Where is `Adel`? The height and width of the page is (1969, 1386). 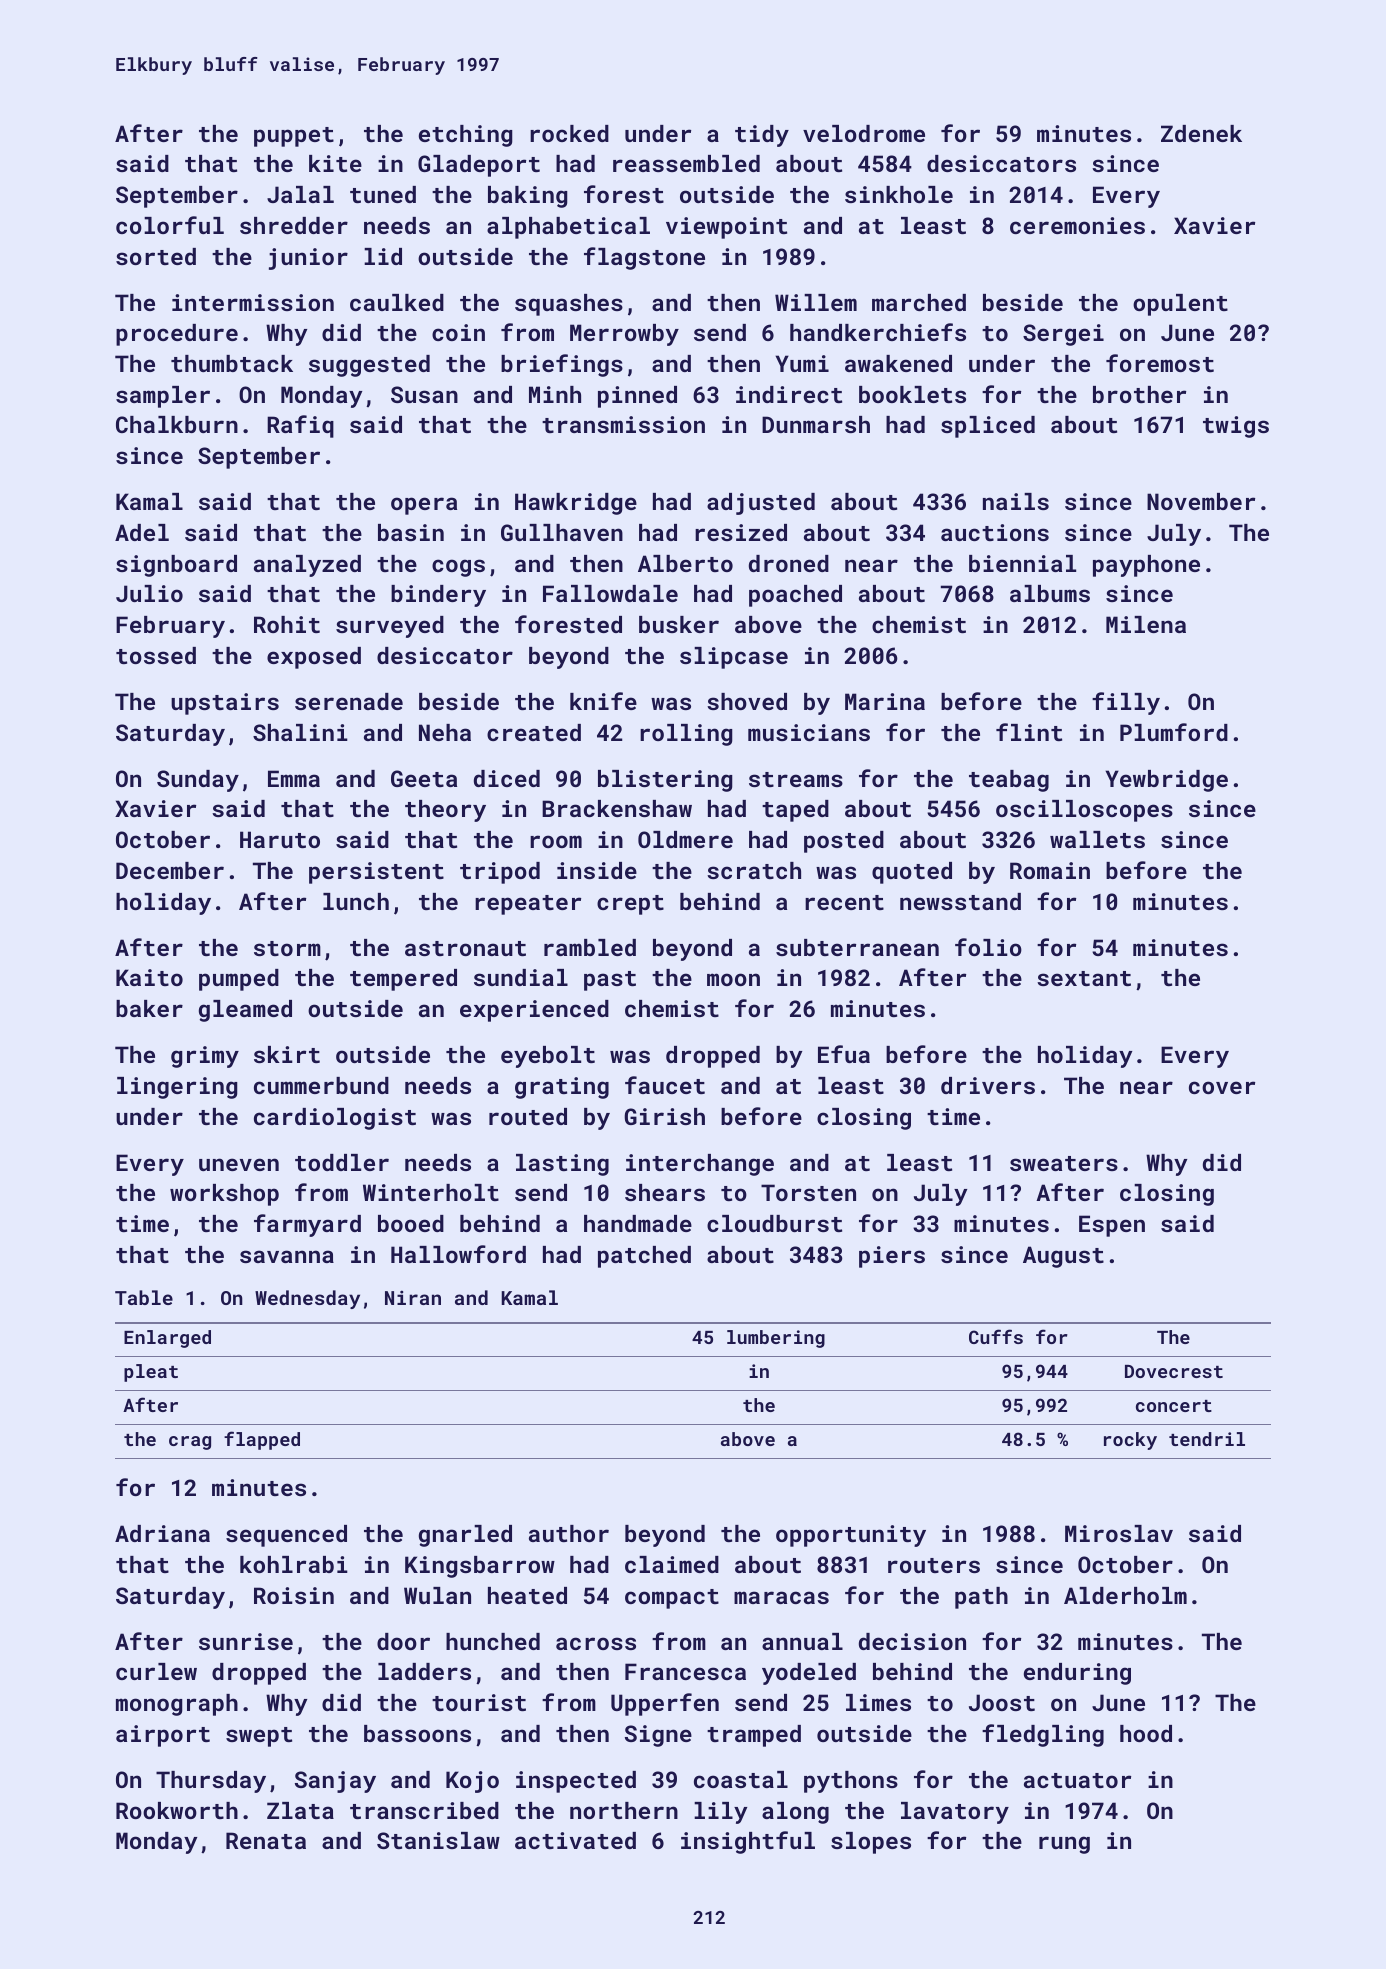
Adel is located at coordinates (142, 532).
